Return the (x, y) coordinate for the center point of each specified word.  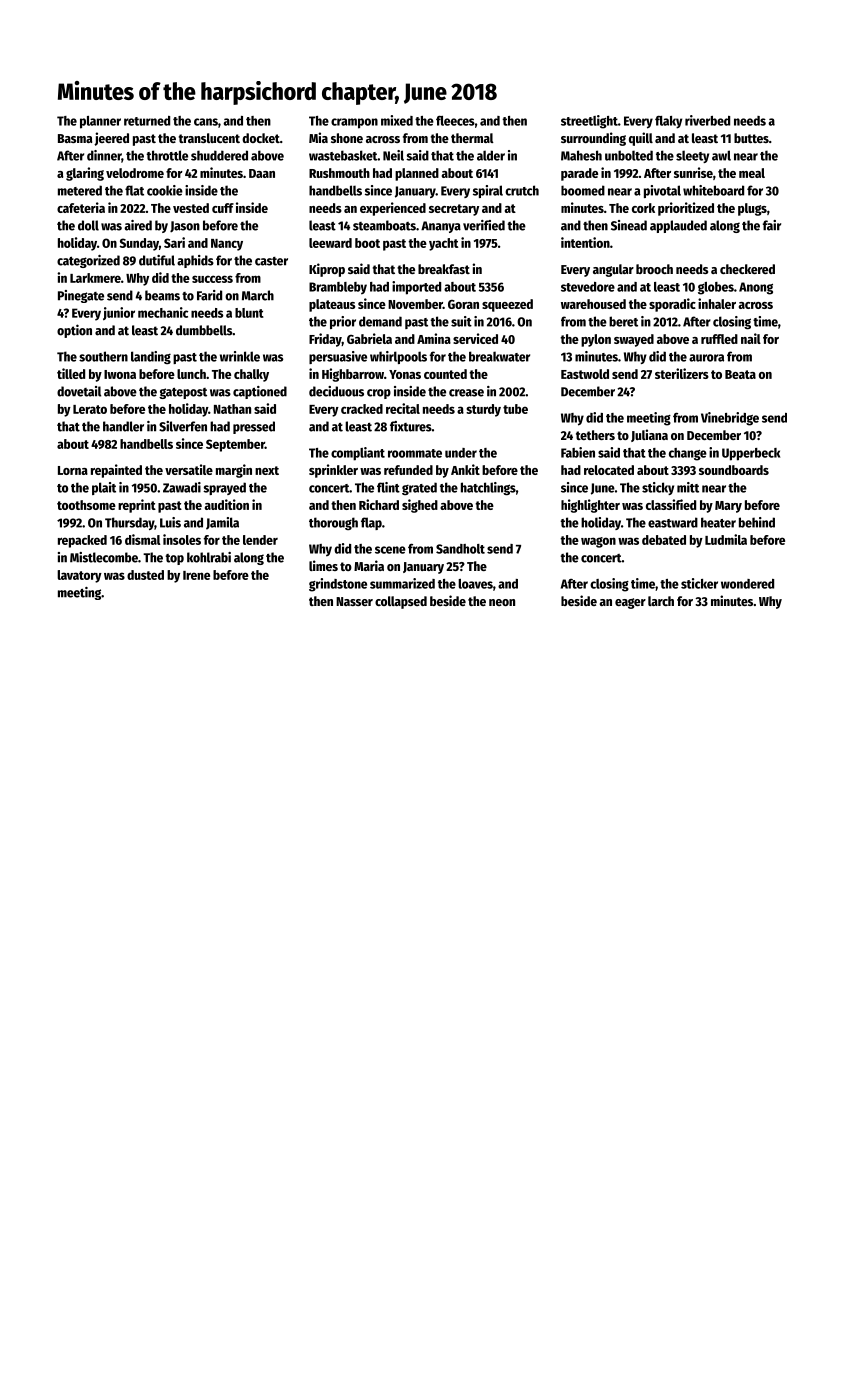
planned (417, 174)
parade (579, 174)
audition (227, 504)
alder (491, 155)
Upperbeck (751, 454)
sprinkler (333, 471)
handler (123, 426)
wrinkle (240, 356)
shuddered (219, 155)
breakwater (499, 356)
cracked (362, 409)
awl (721, 155)
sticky (658, 488)
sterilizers (682, 373)
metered (80, 190)
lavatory (79, 576)
